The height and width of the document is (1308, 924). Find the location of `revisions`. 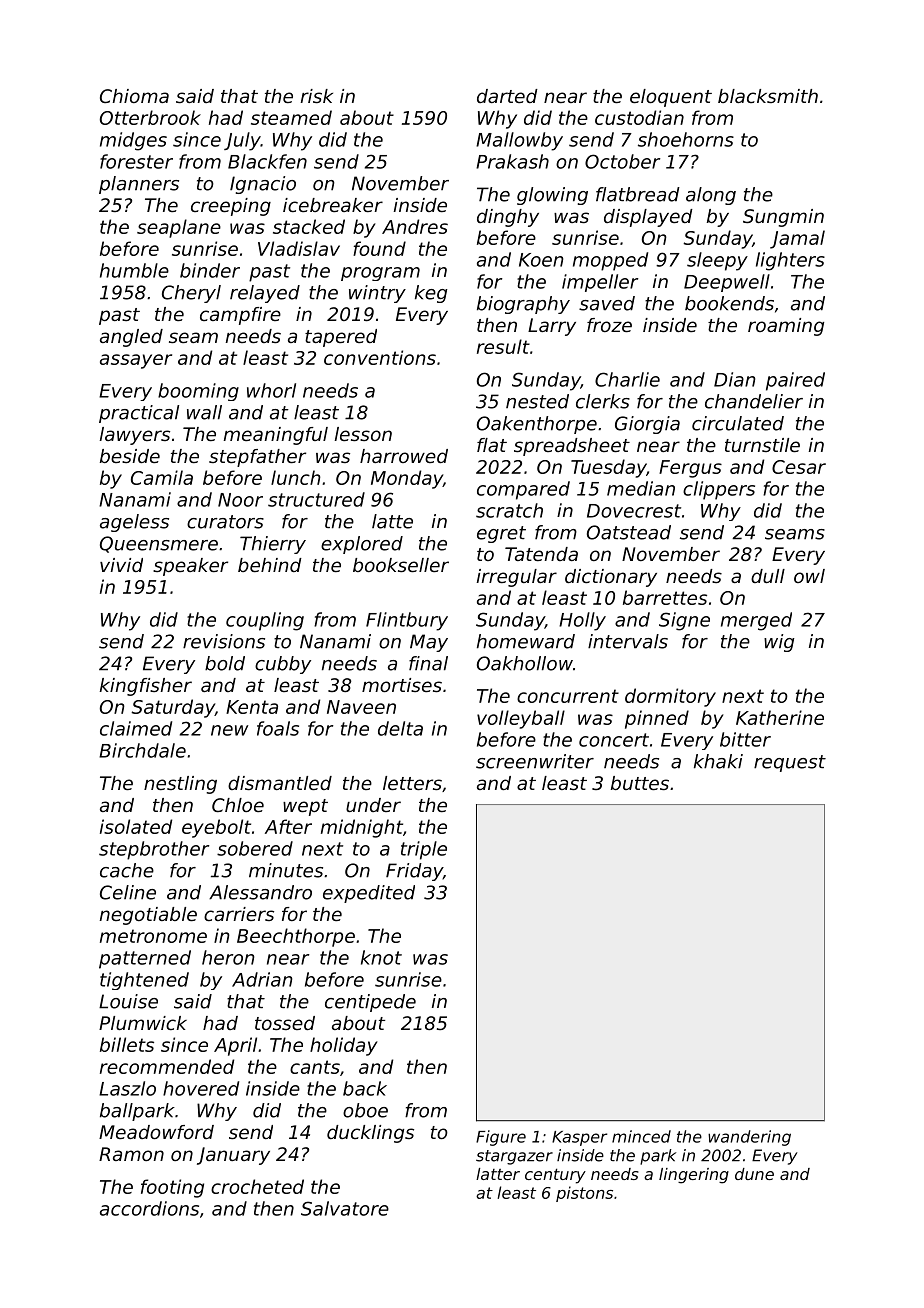

revisions is located at coordinates (224, 641).
